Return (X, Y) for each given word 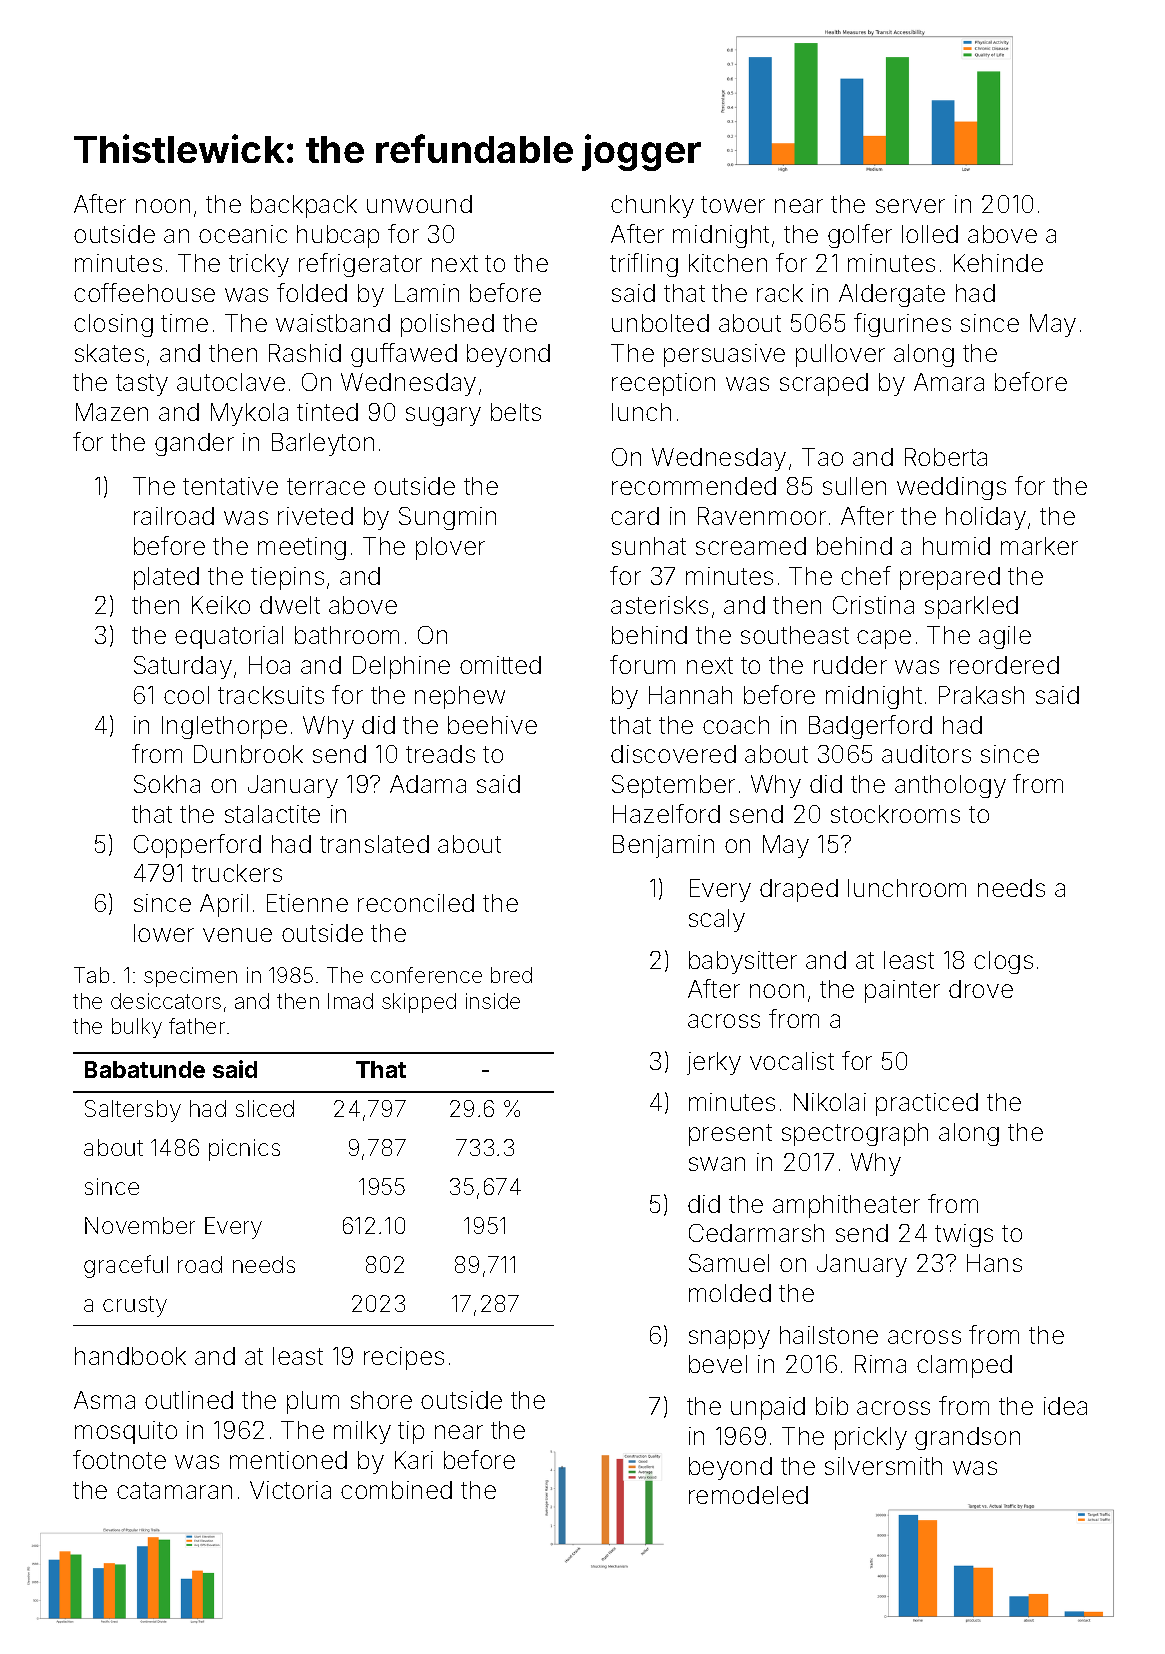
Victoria (290, 1490)
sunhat (649, 546)
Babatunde (145, 1069)
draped (799, 890)
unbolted (660, 323)
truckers (237, 873)
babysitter (743, 962)
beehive (492, 725)
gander (194, 444)
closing (113, 325)
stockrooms (895, 814)
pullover (840, 355)
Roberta (946, 457)
